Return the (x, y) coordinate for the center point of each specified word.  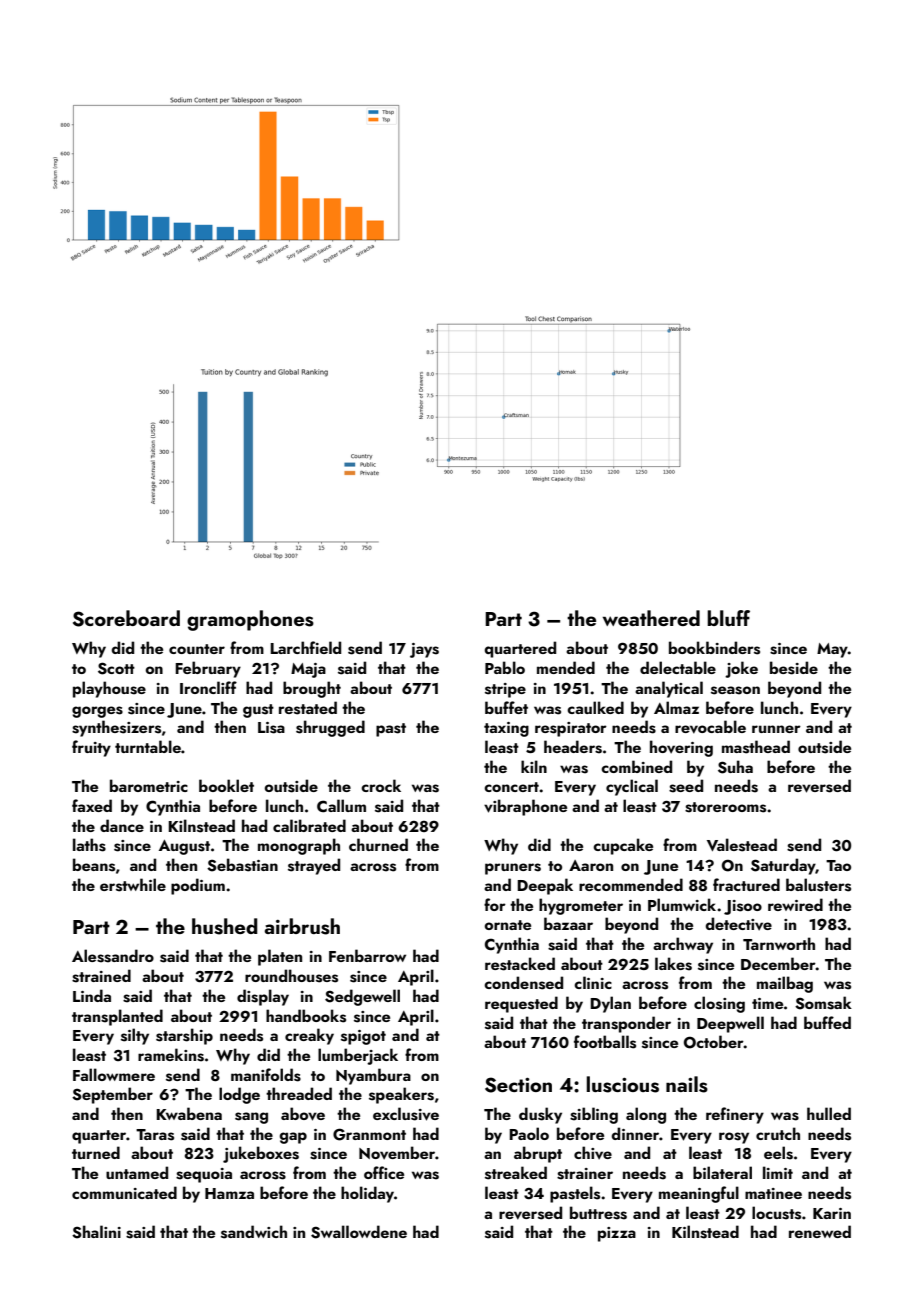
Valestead (742, 845)
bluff (728, 618)
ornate (507, 925)
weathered (651, 618)
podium (198, 886)
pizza (617, 1234)
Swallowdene (359, 1232)
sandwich (254, 1232)
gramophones (250, 620)
